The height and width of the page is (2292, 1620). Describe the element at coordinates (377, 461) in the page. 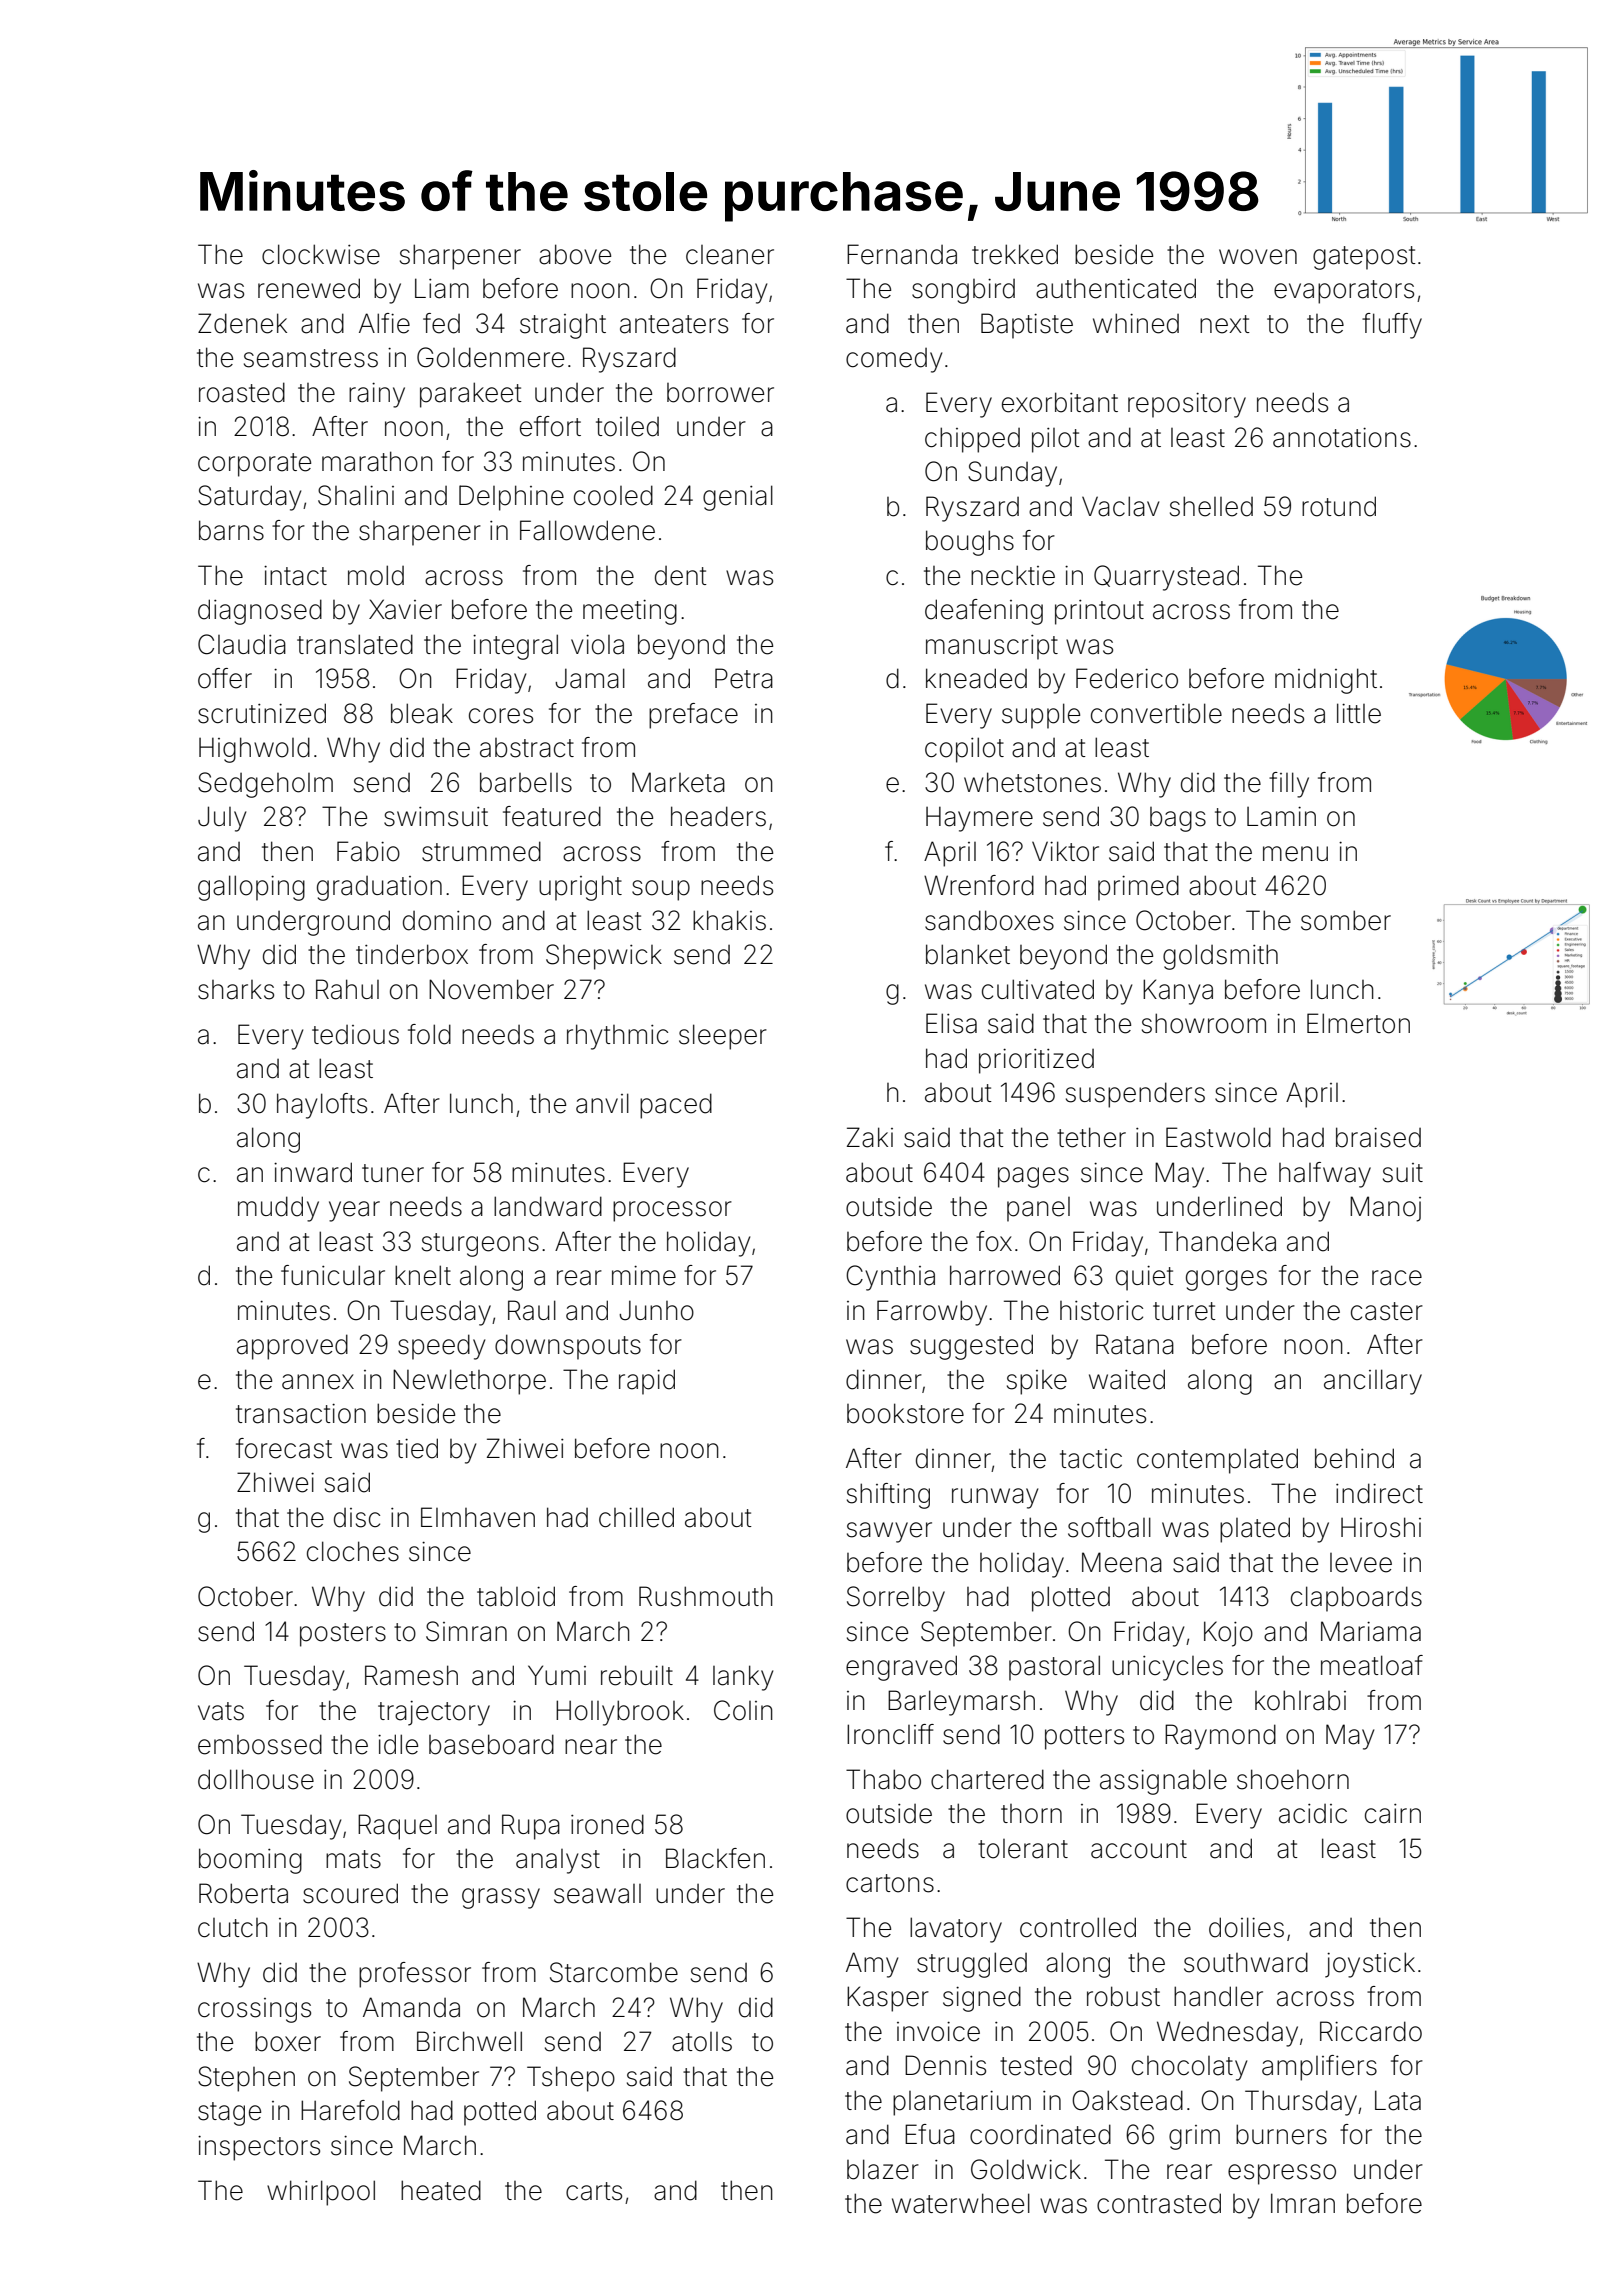

I see `marathon` at that location.
